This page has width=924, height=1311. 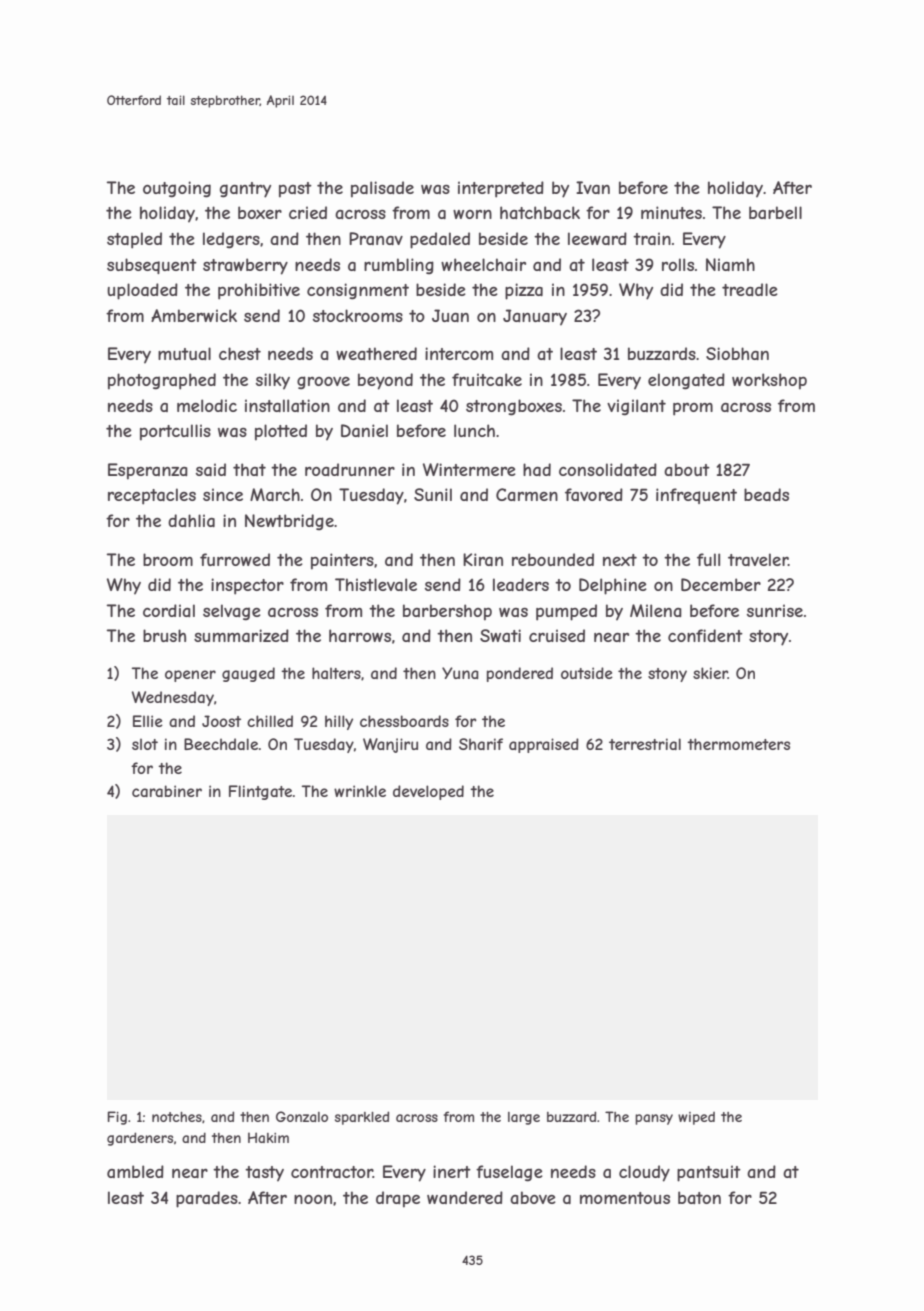 I want to click on stapled, so click(x=134, y=240).
